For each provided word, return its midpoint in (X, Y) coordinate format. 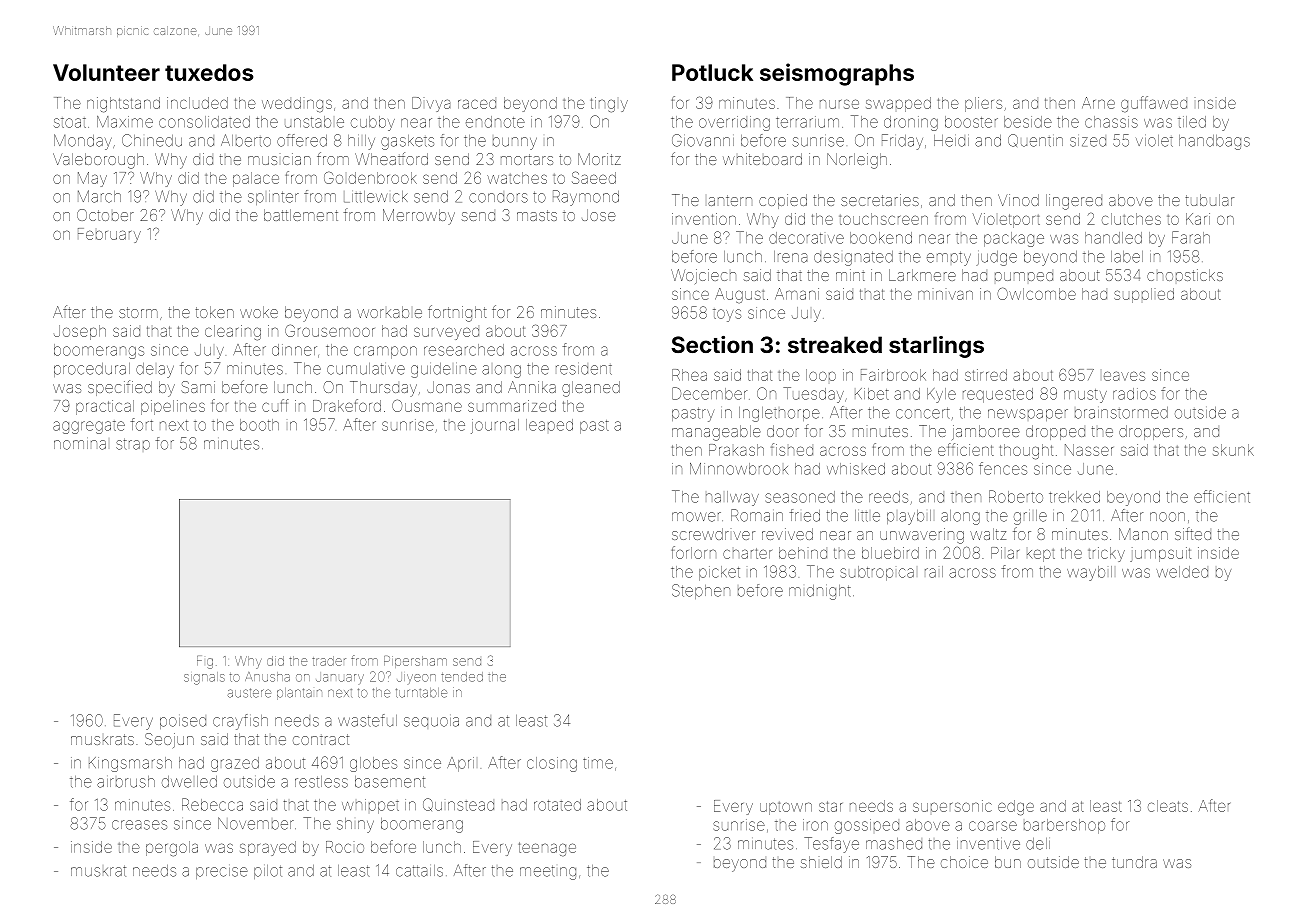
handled (1113, 238)
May (92, 179)
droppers (1151, 432)
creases (139, 825)
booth (259, 425)
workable (389, 312)
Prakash (736, 450)
